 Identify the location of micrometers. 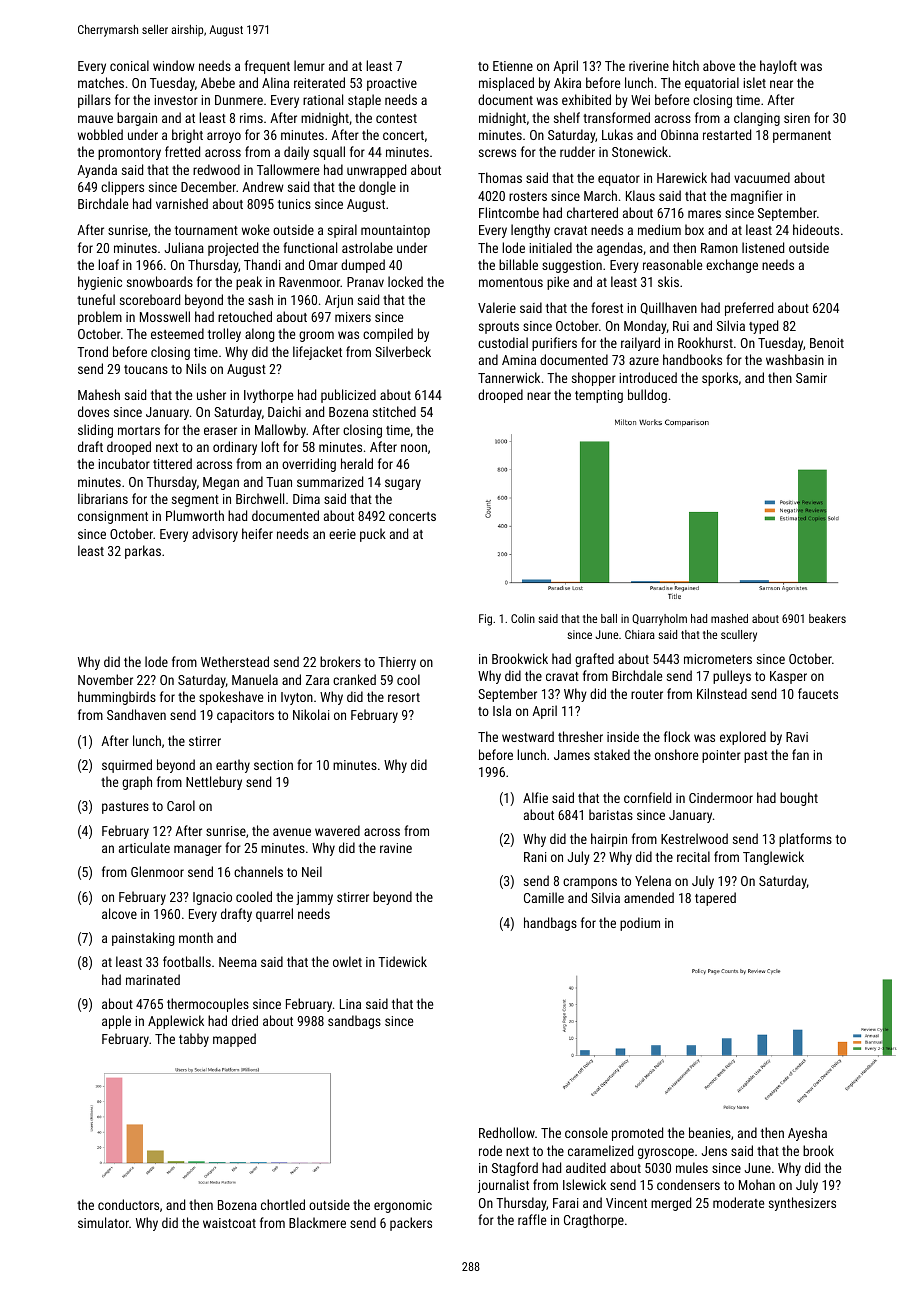
(718, 659).
